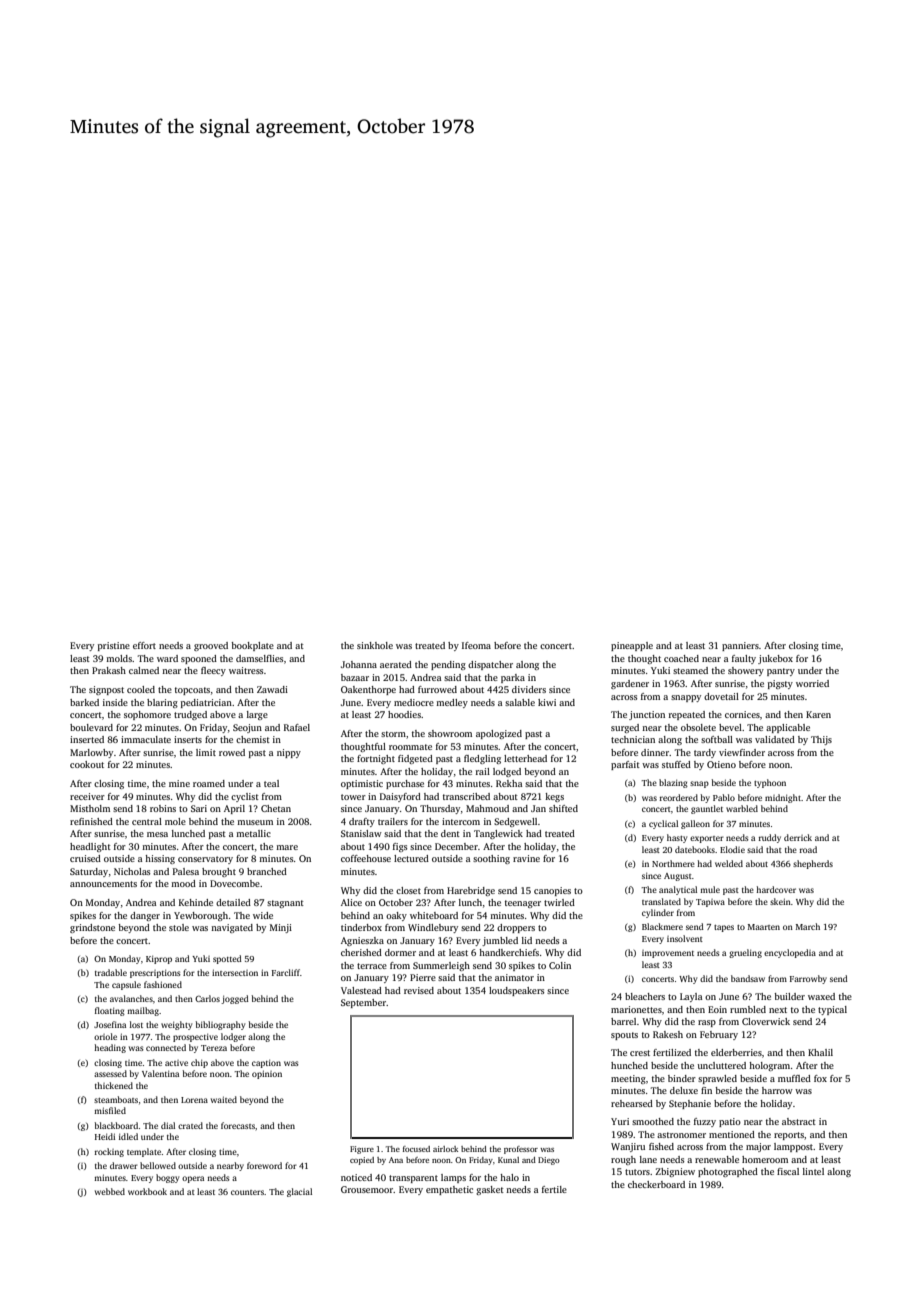  Describe the element at coordinates (232, 928) in the screenshot. I see `navigated` at that location.
